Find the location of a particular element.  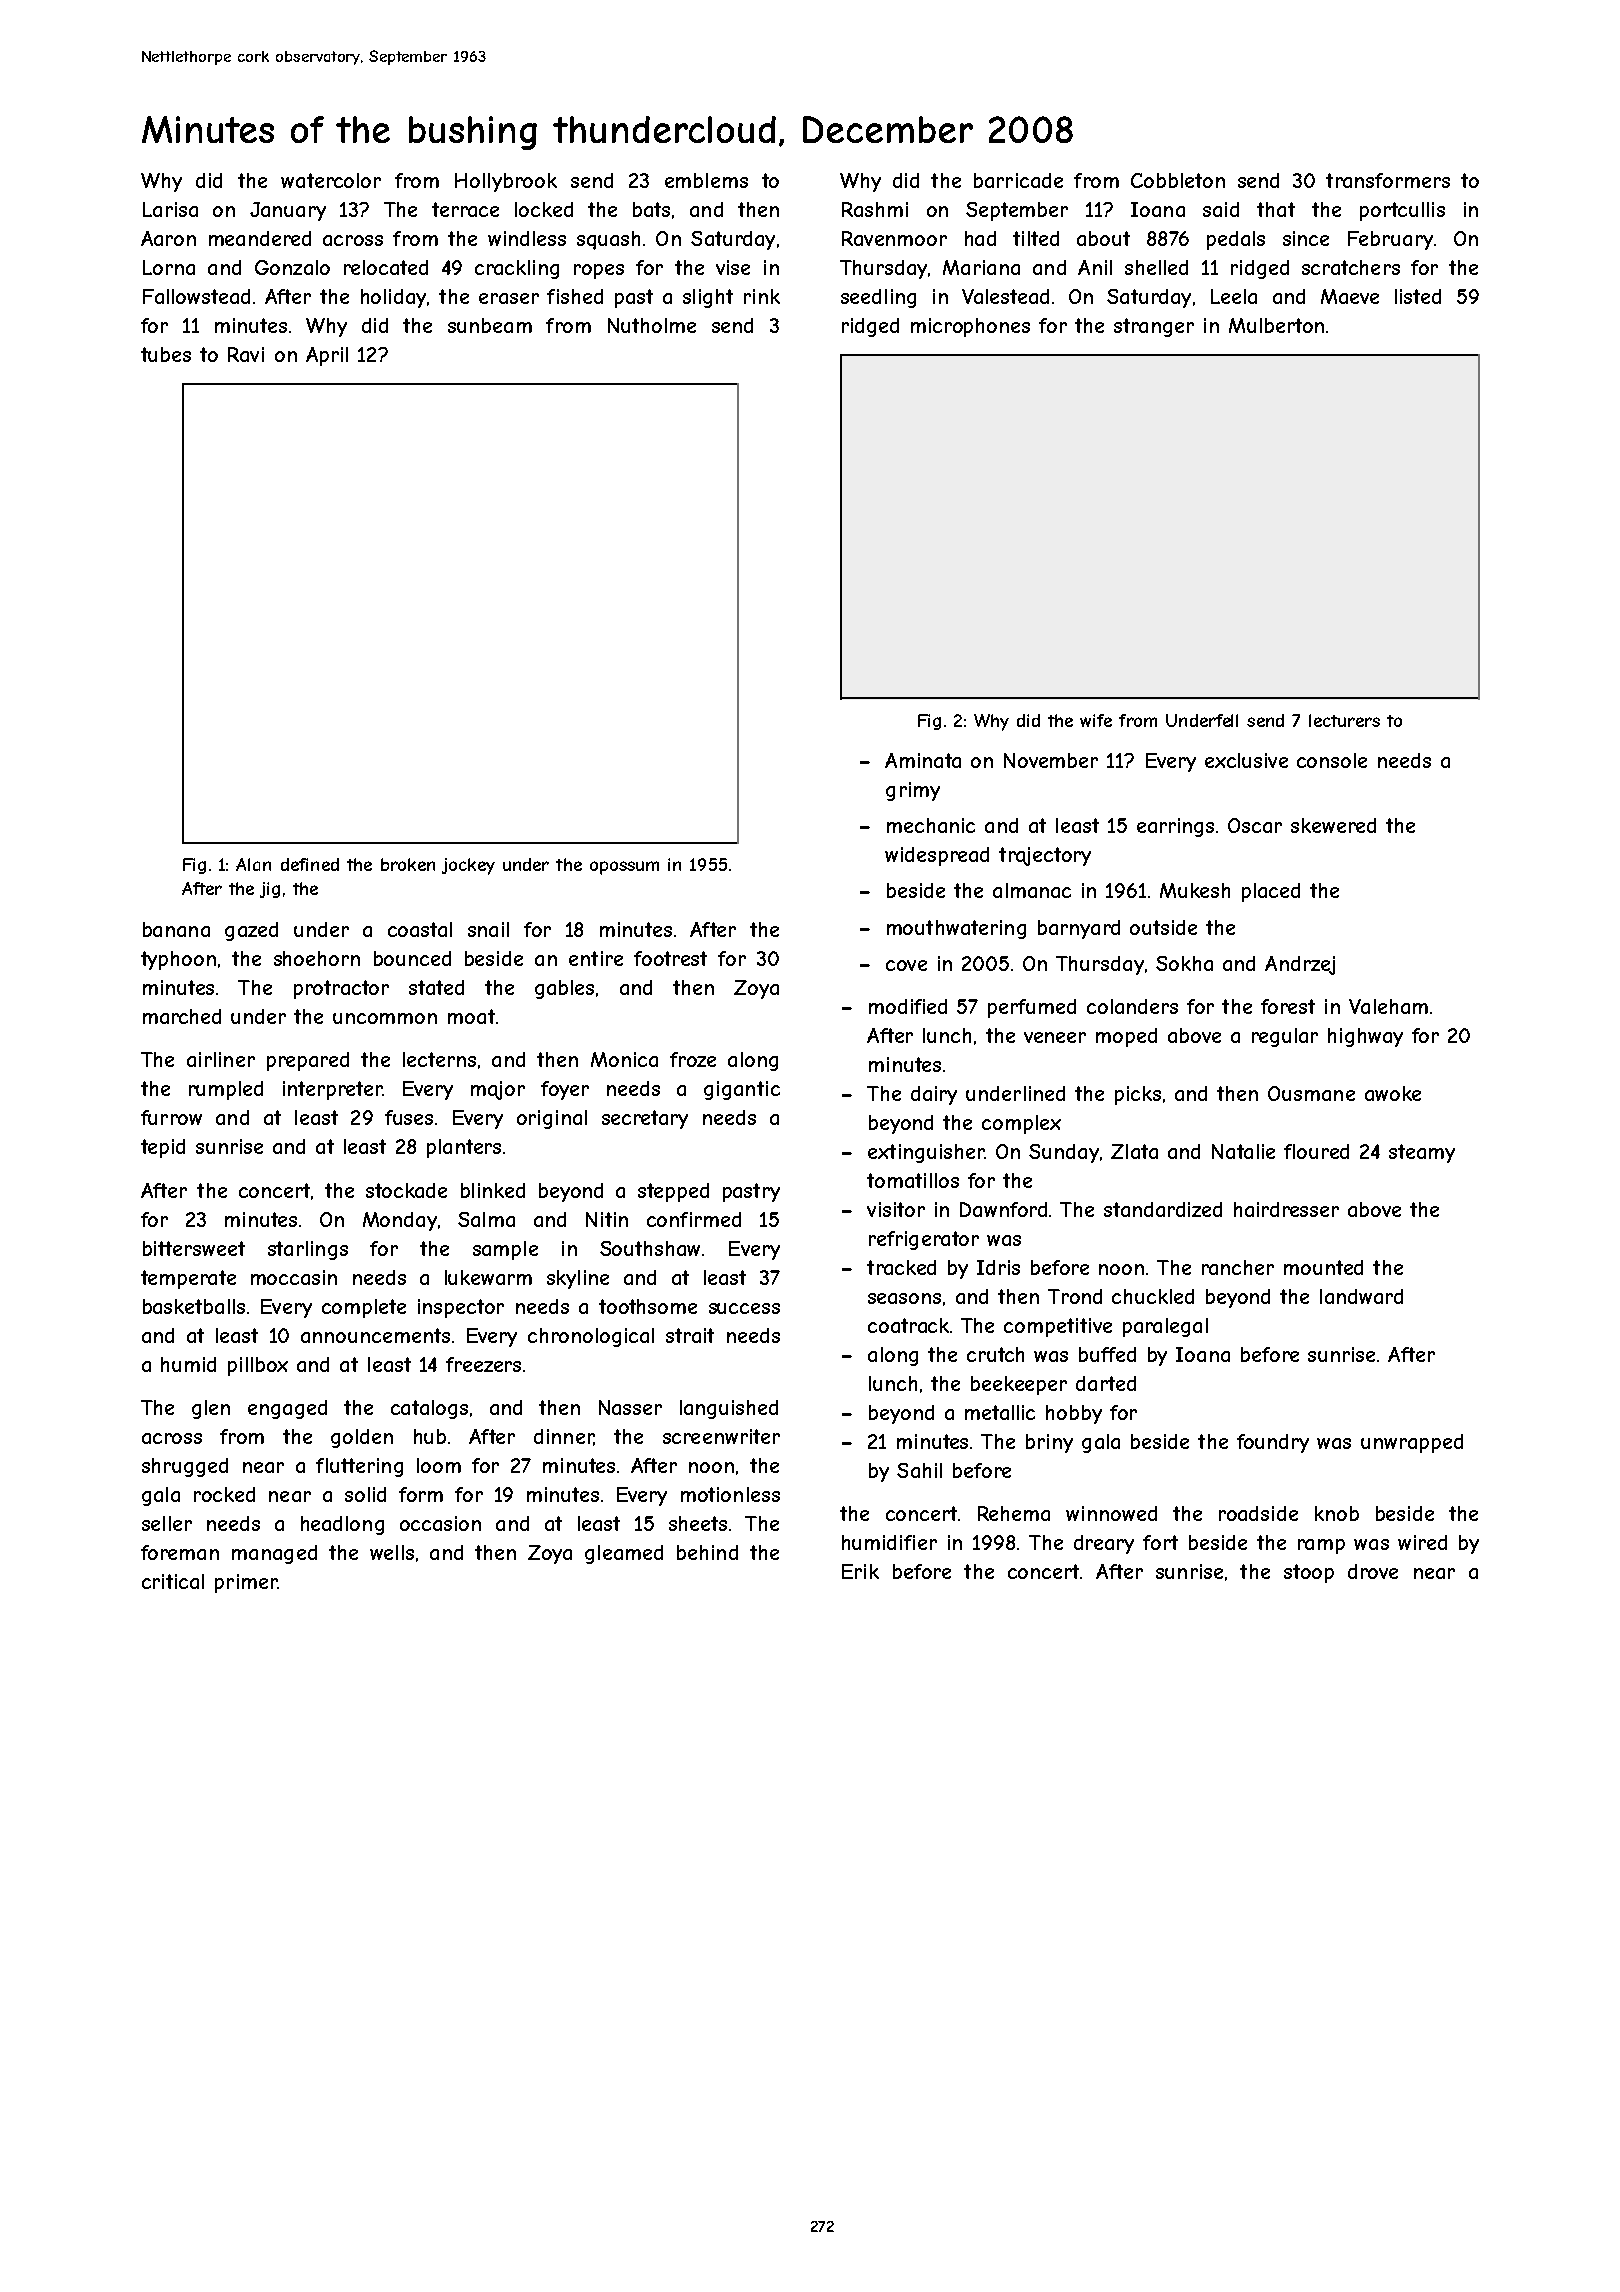

Erik is located at coordinates (860, 1571).
